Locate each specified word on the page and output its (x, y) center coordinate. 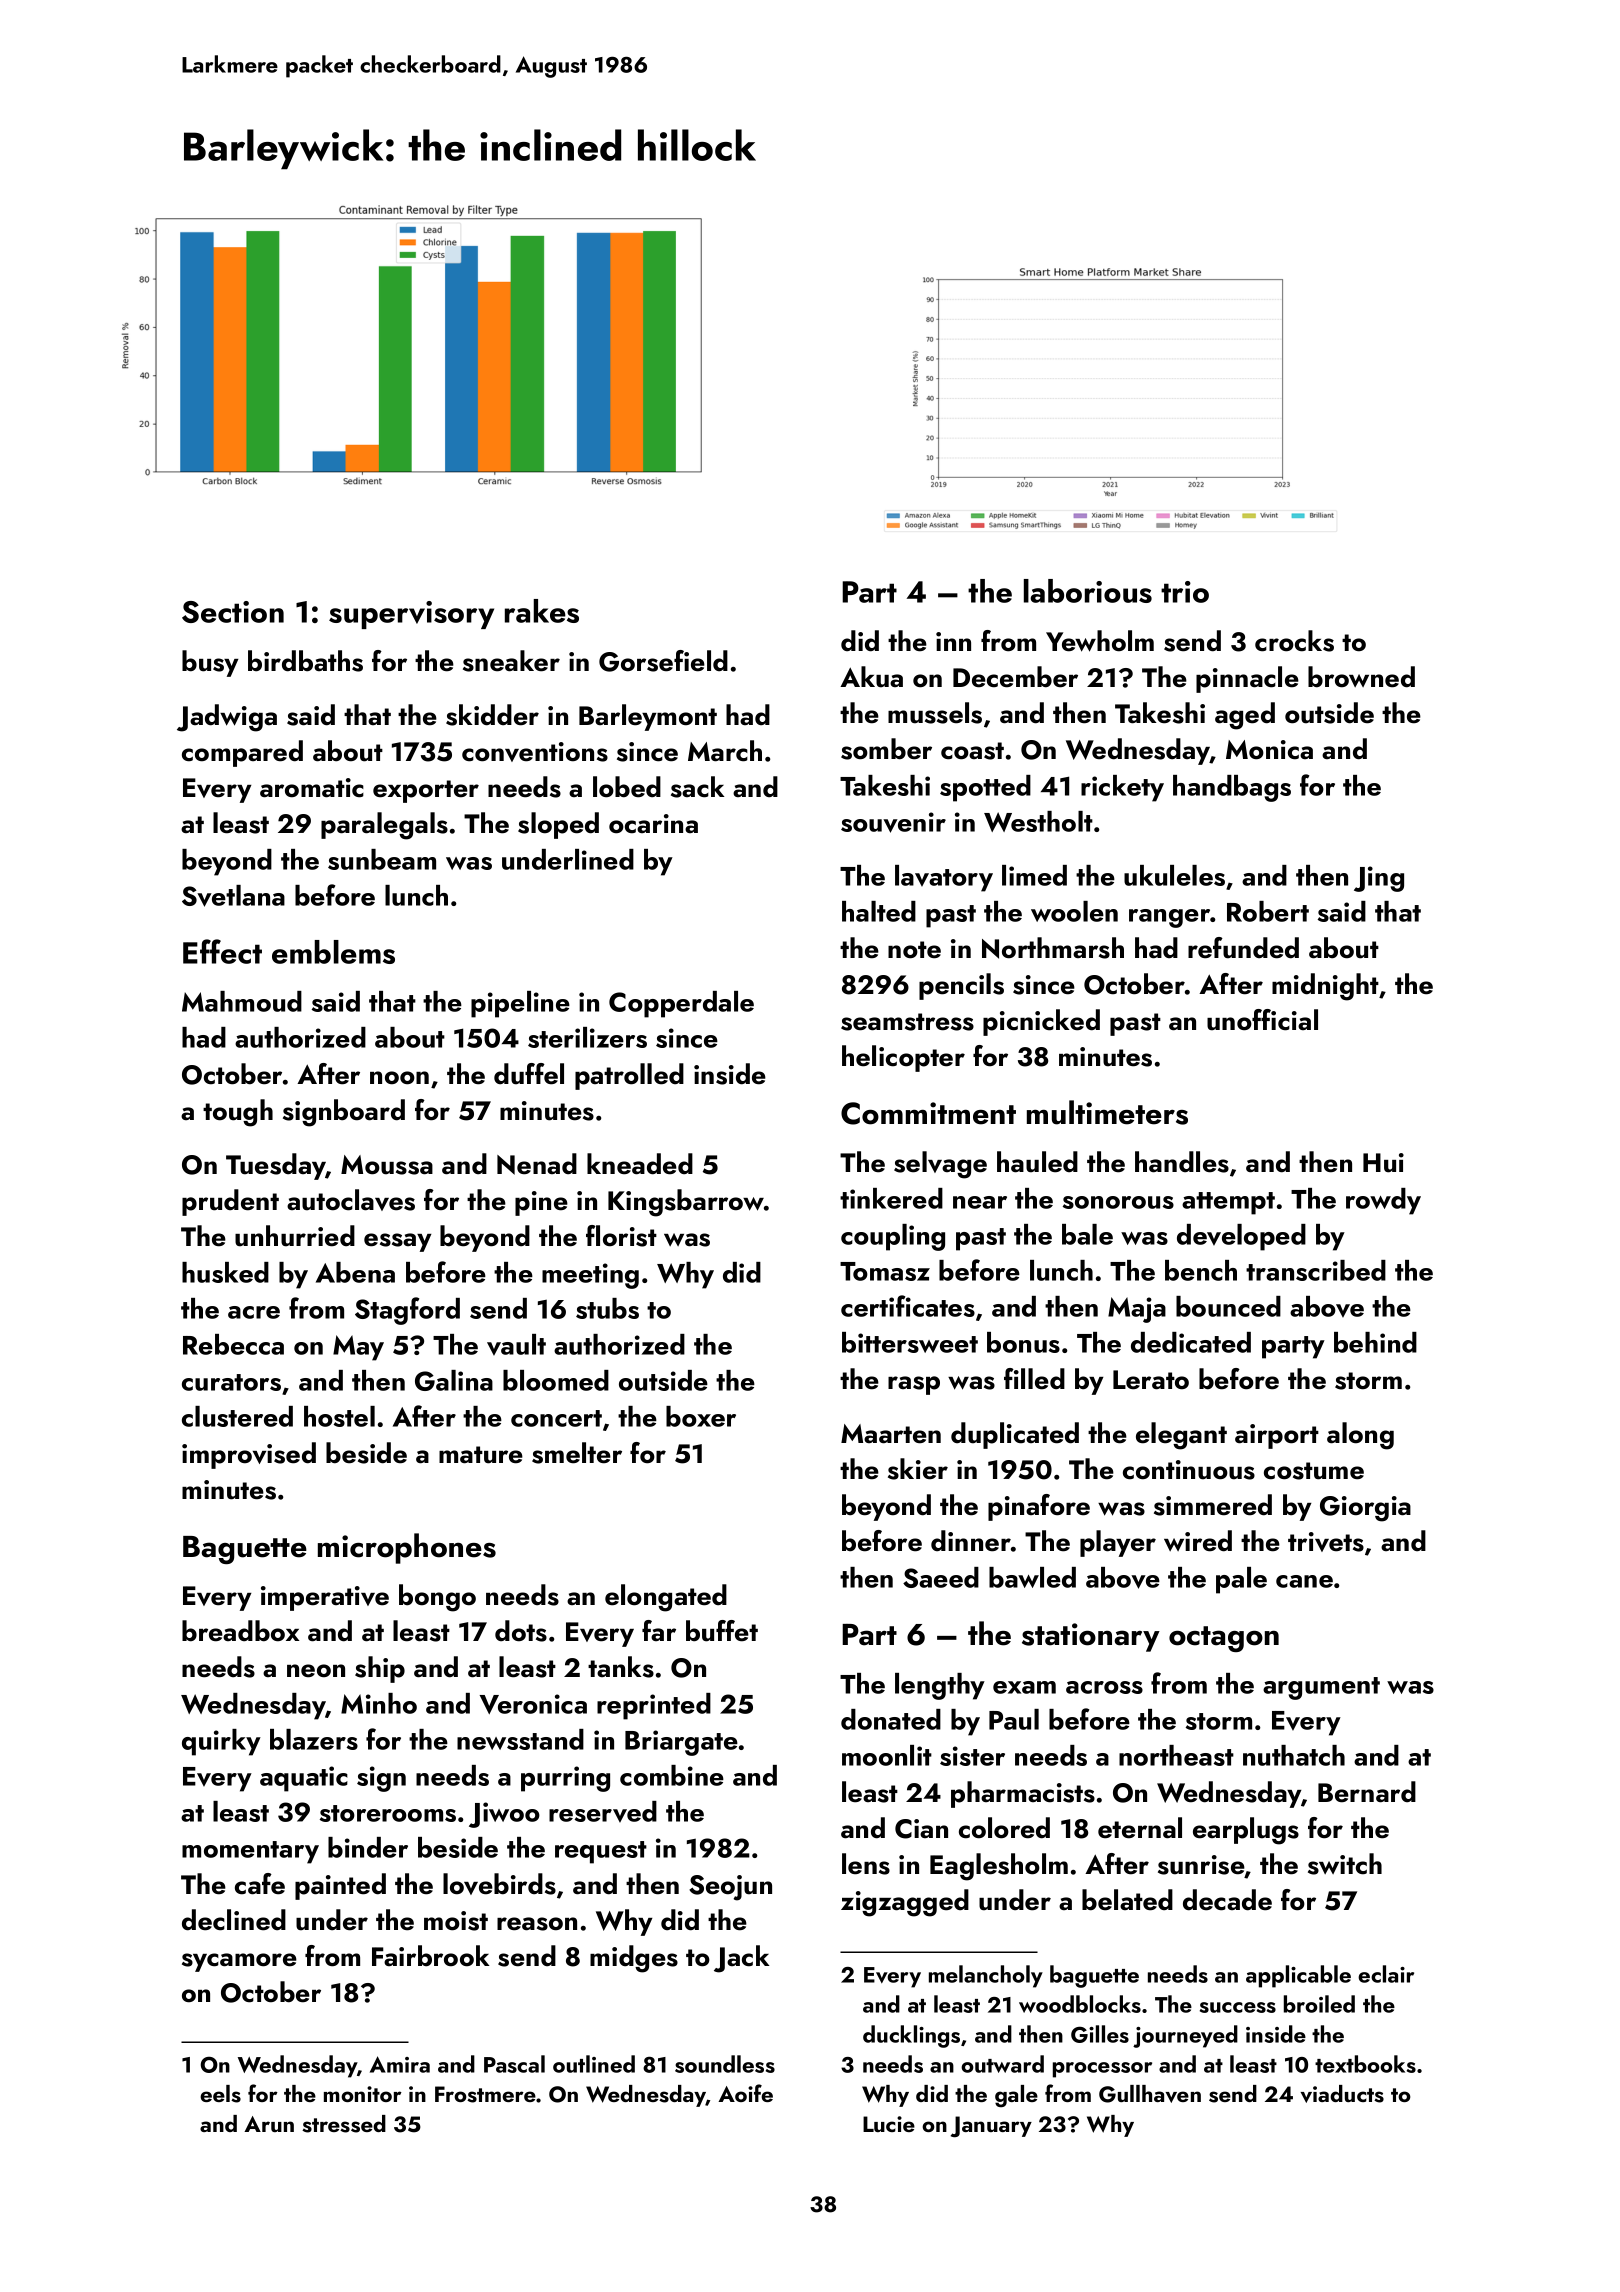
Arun (269, 2124)
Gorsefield (663, 661)
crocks (1294, 641)
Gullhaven (1150, 2094)
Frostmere (485, 2094)
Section (233, 612)
